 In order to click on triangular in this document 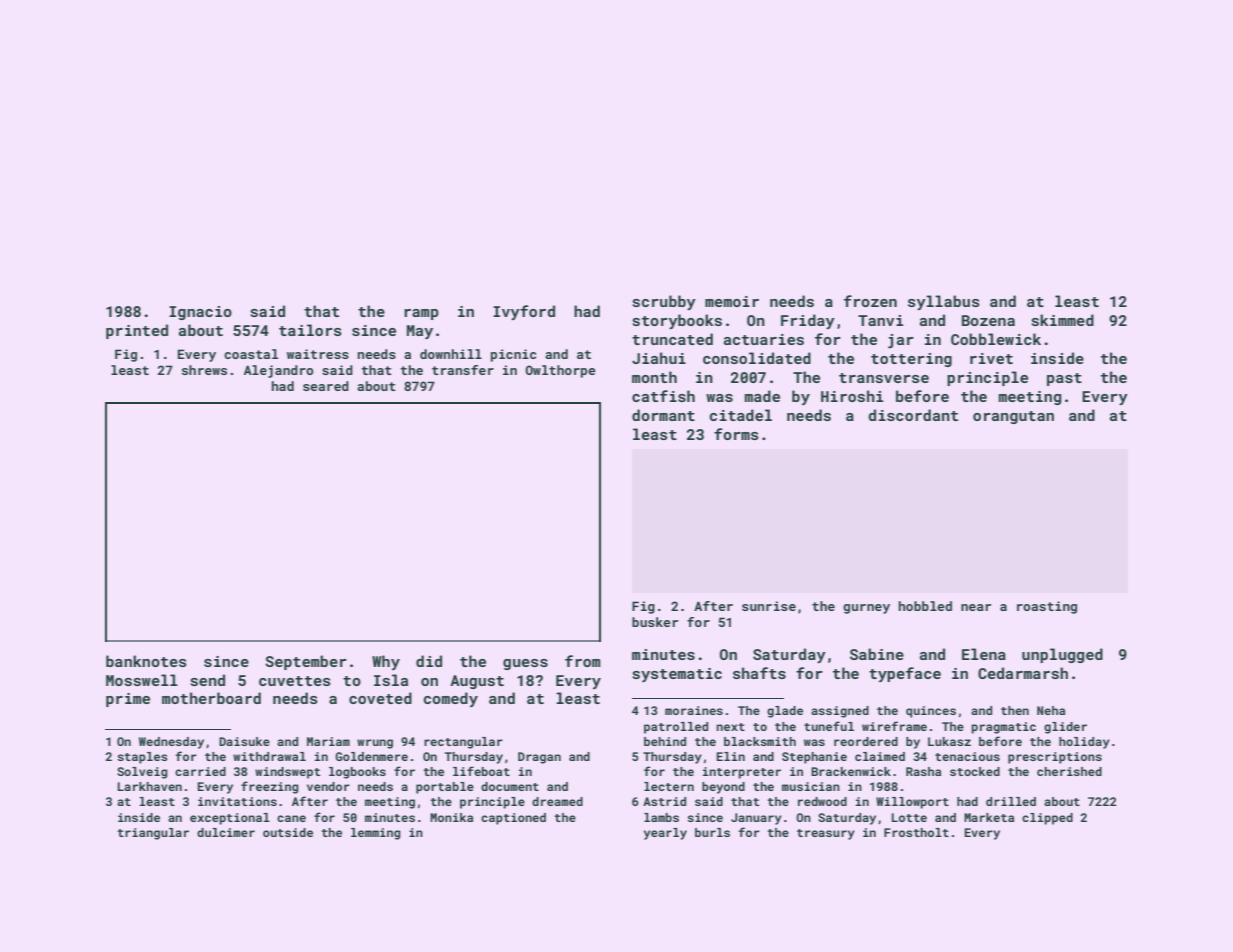, I will do `click(153, 834)`.
